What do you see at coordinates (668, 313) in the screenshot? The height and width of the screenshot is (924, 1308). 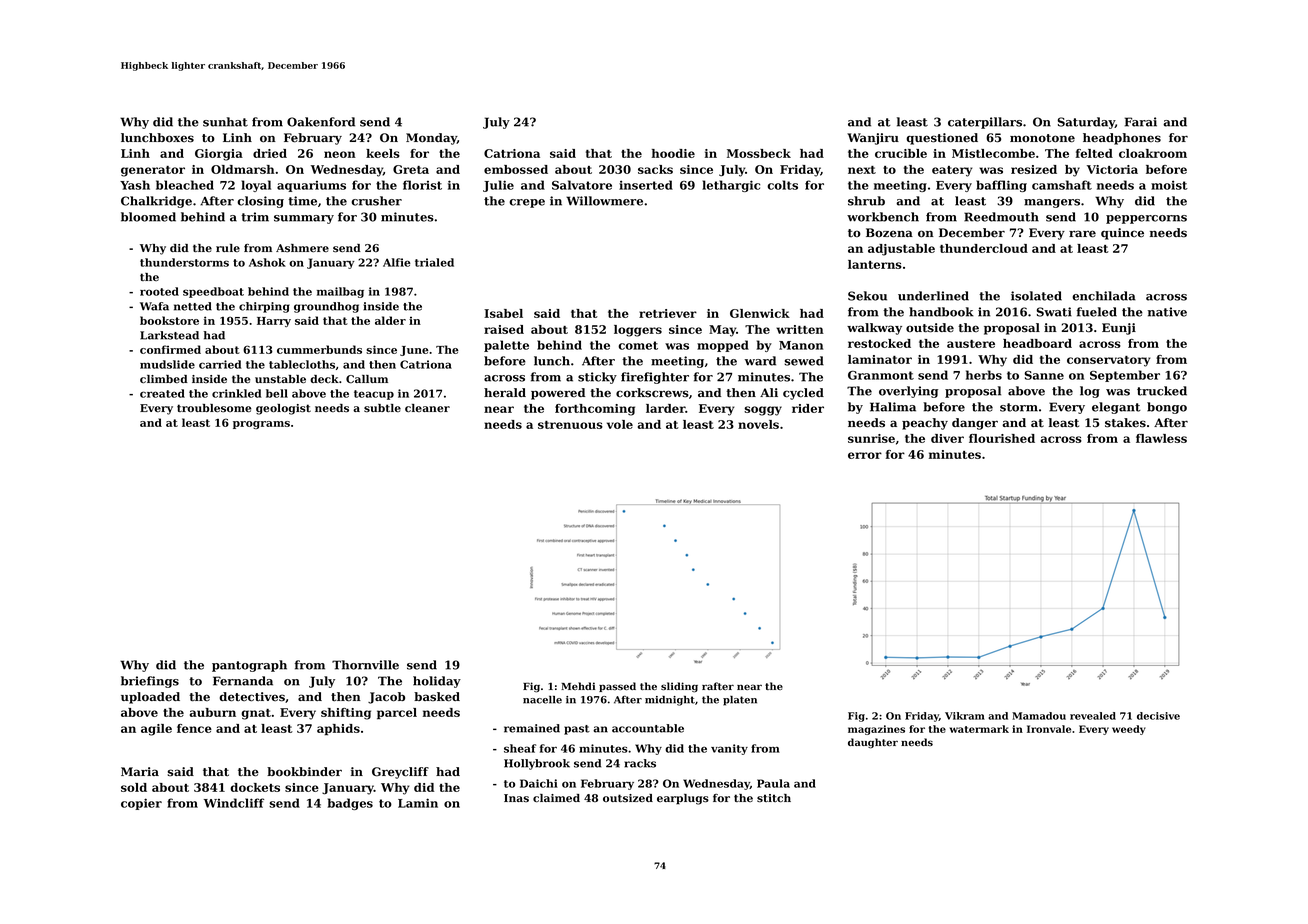 I see `retriever` at bounding box center [668, 313].
